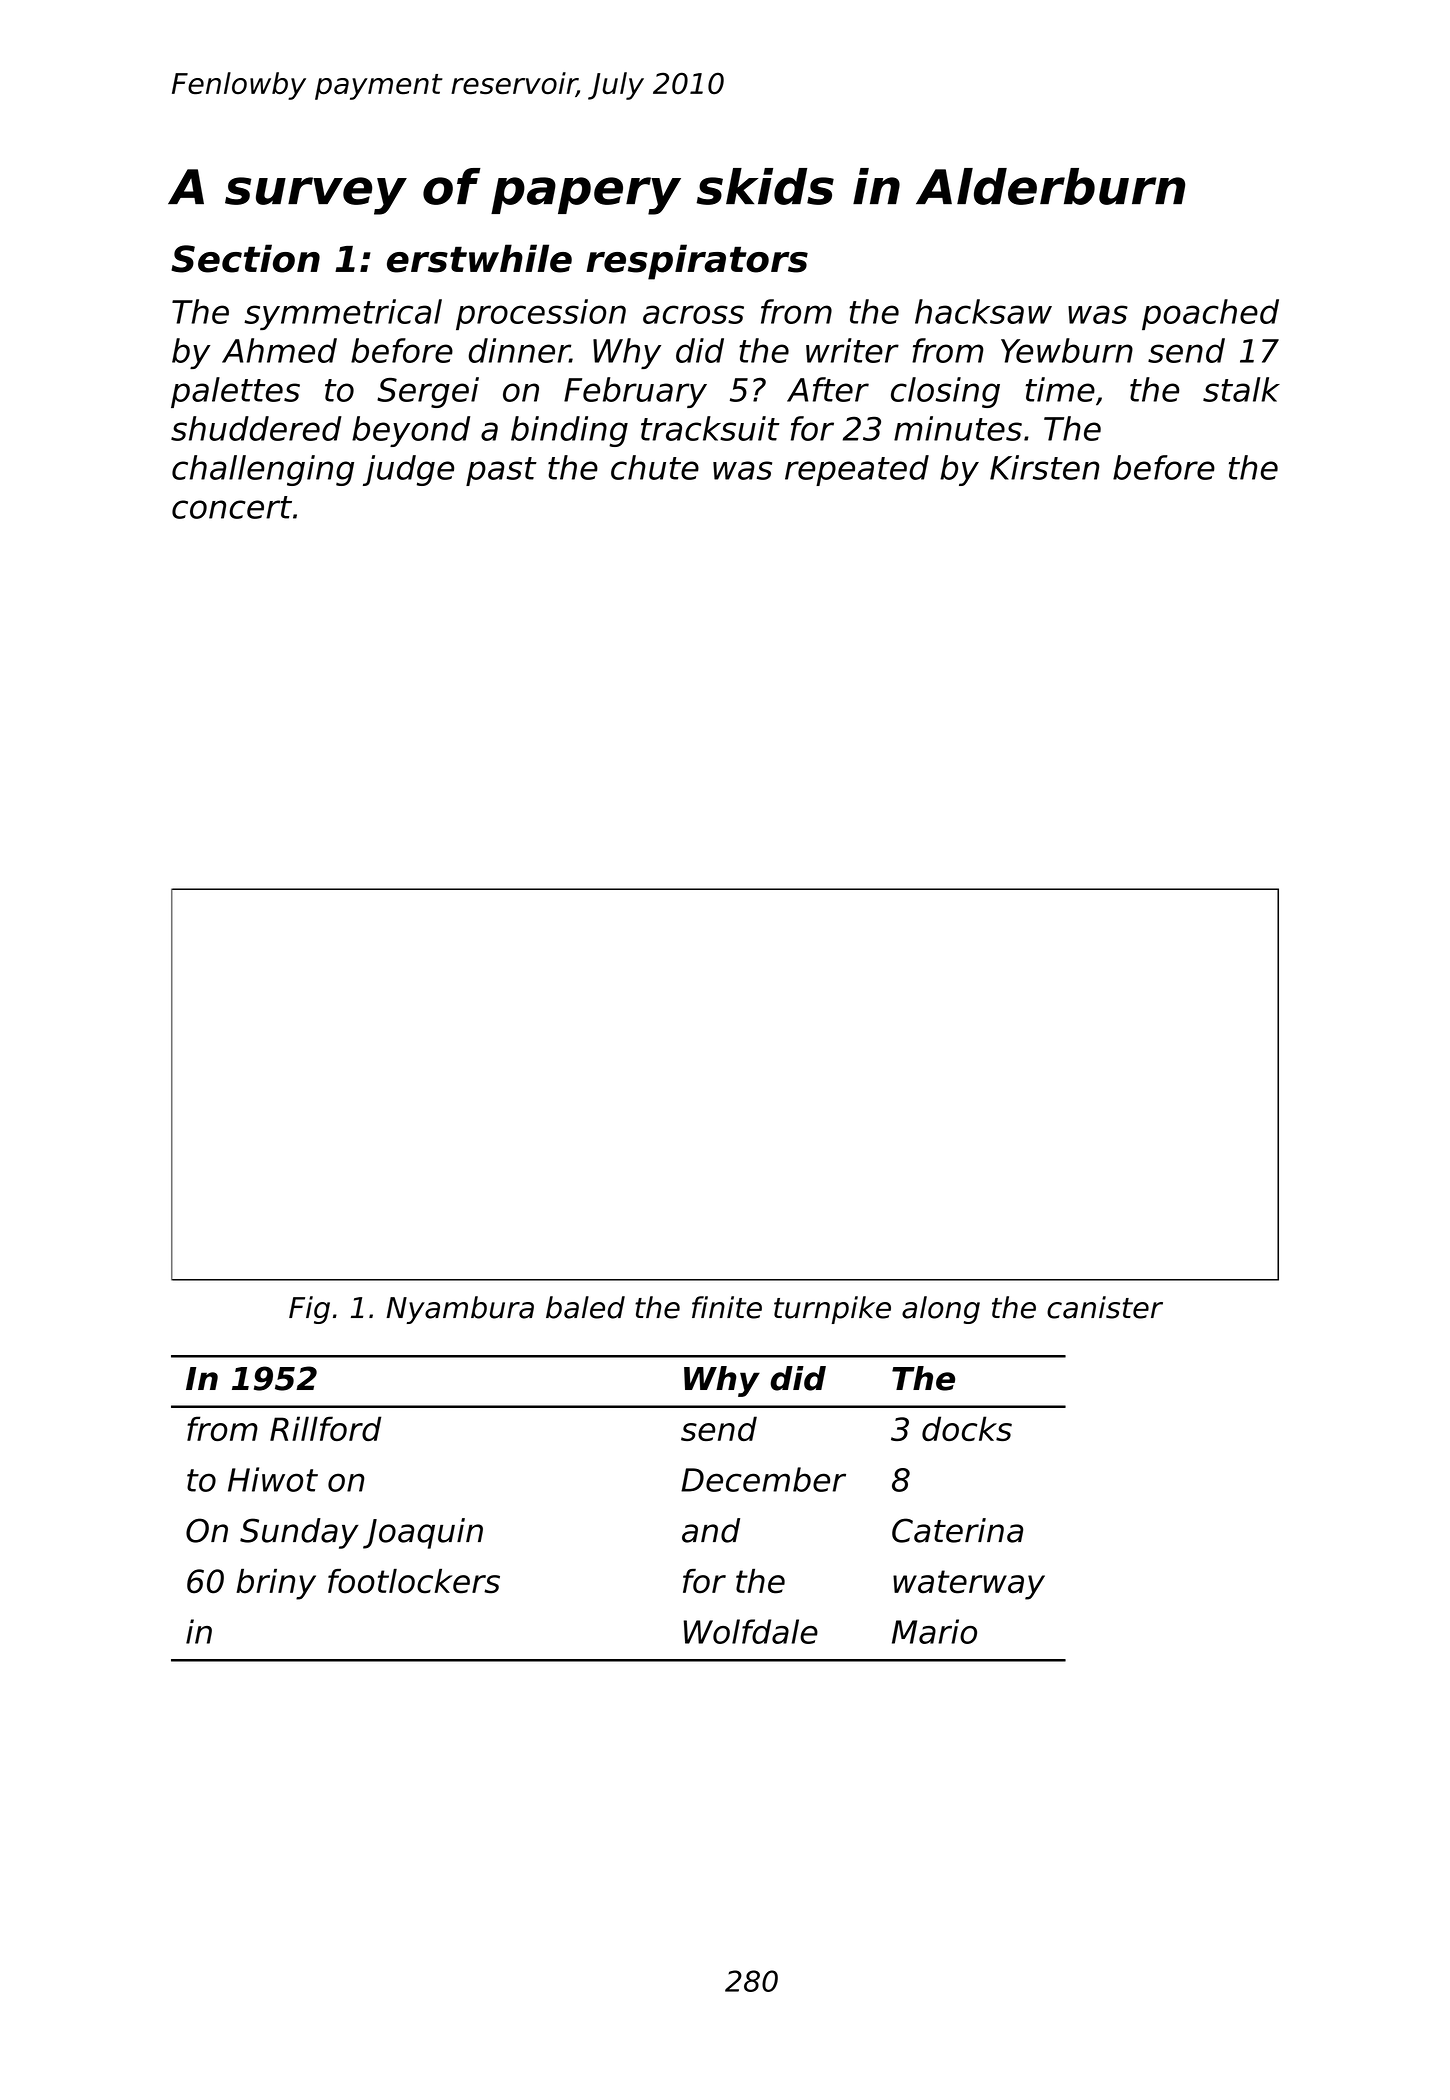 This screenshot has width=1450, height=2100. What do you see at coordinates (460, 1310) in the screenshot?
I see `Nyambura` at bounding box center [460, 1310].
